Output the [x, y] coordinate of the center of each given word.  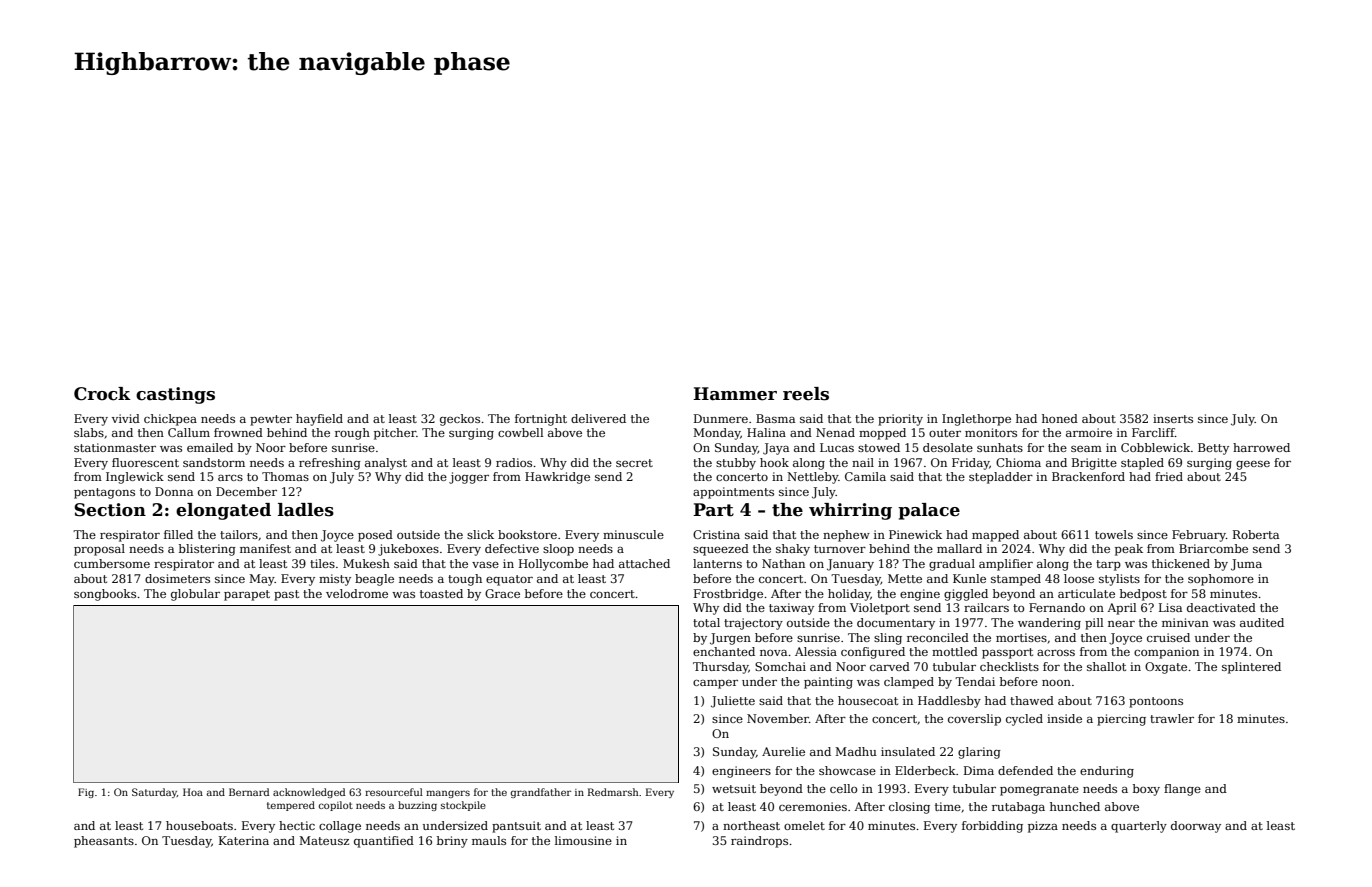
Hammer [735, 394]
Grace [502, 593]
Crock [102, 394]
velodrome [357, 593]
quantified [384, 842]
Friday [971, 464]
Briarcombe [1213, 548]
